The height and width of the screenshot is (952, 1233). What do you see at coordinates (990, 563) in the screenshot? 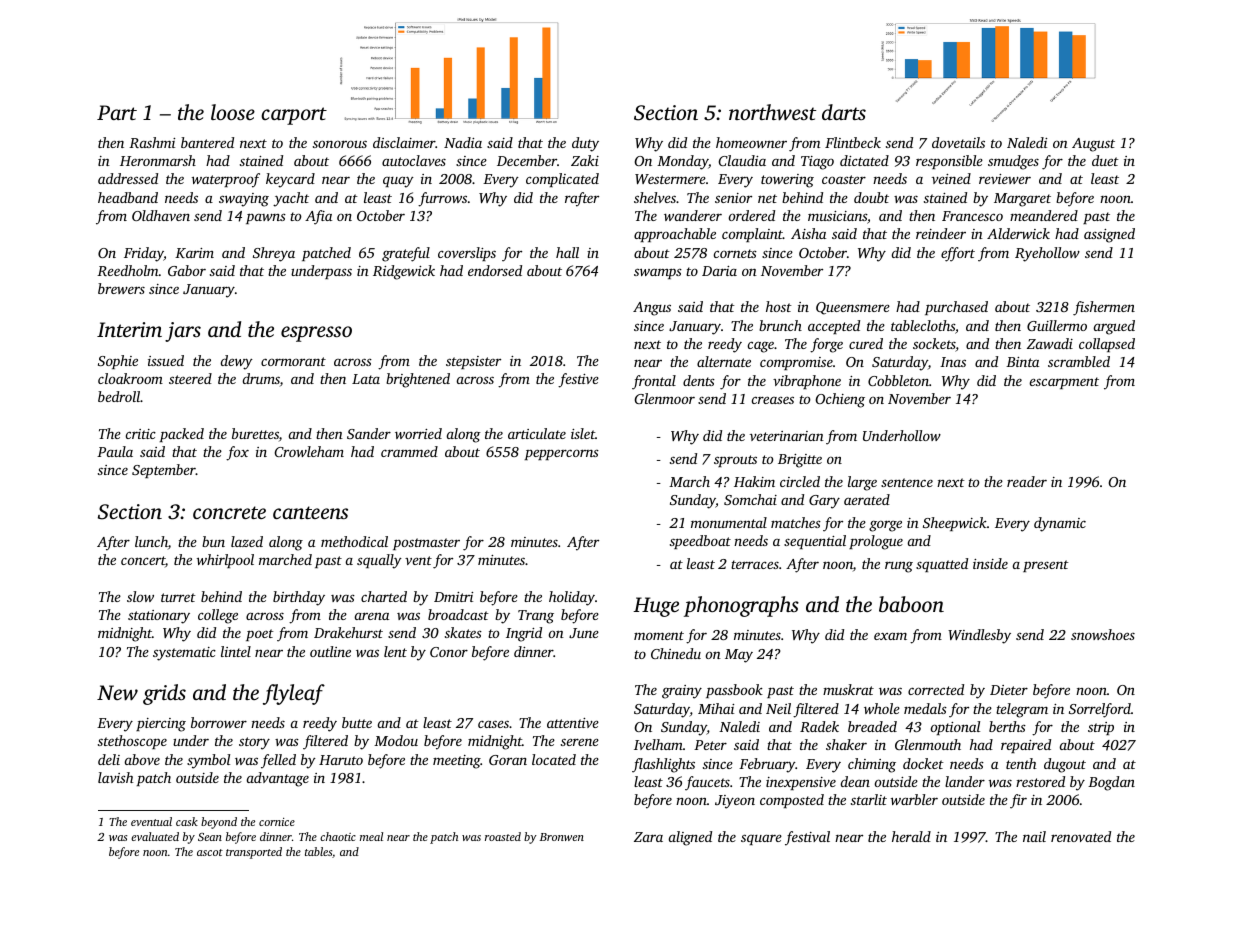
I see `inside` at bounding box center [990, 563].
